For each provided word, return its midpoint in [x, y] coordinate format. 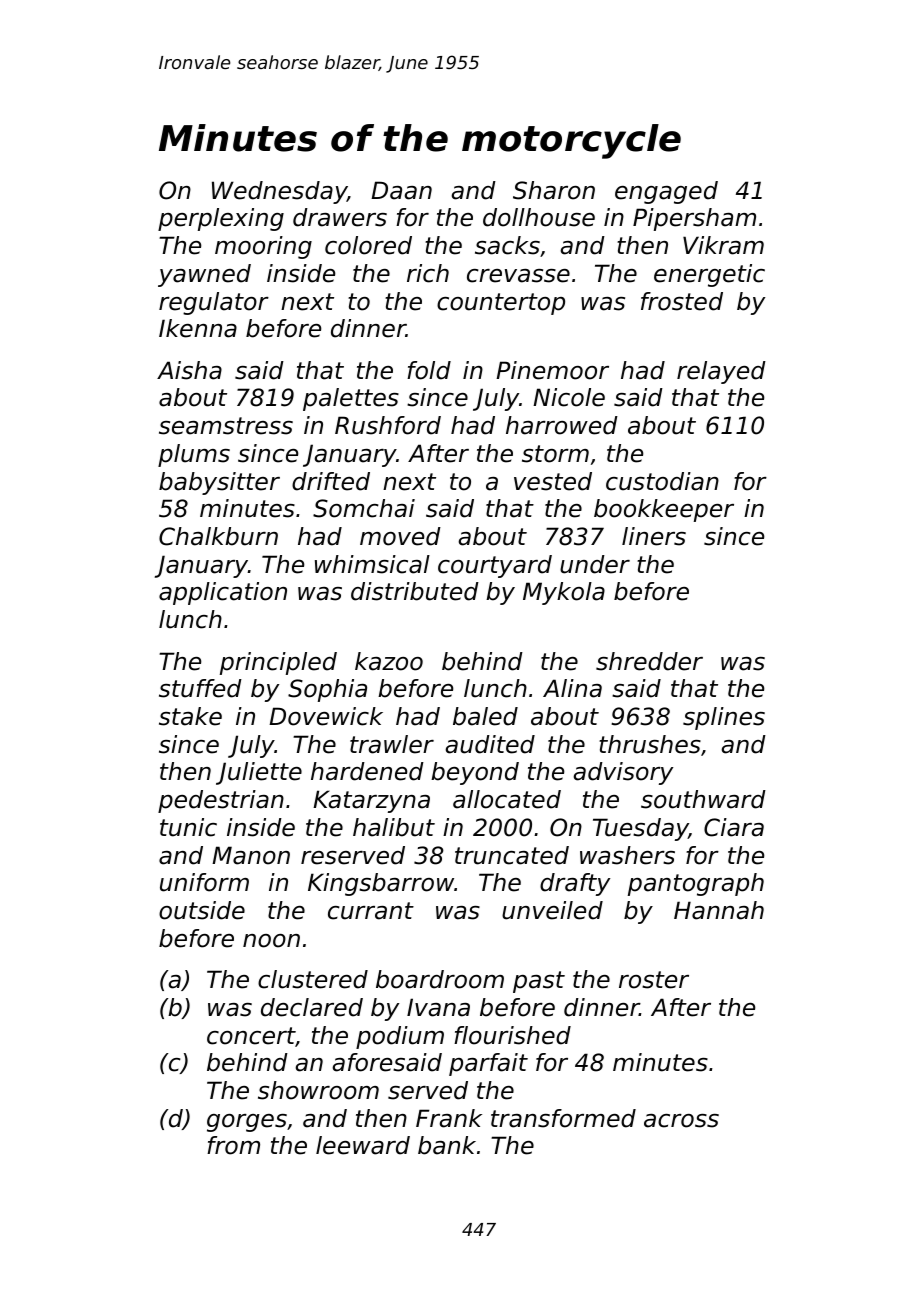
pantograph [696, 884]
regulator [214, 303]
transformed [563, 1118]
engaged [666, 192]
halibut [394, 827]
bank [447, 1145]
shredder [649, 661]
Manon [251, 855]
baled [485, 716]
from [233, 1145]
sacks [507, 245]
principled [278, 663]
